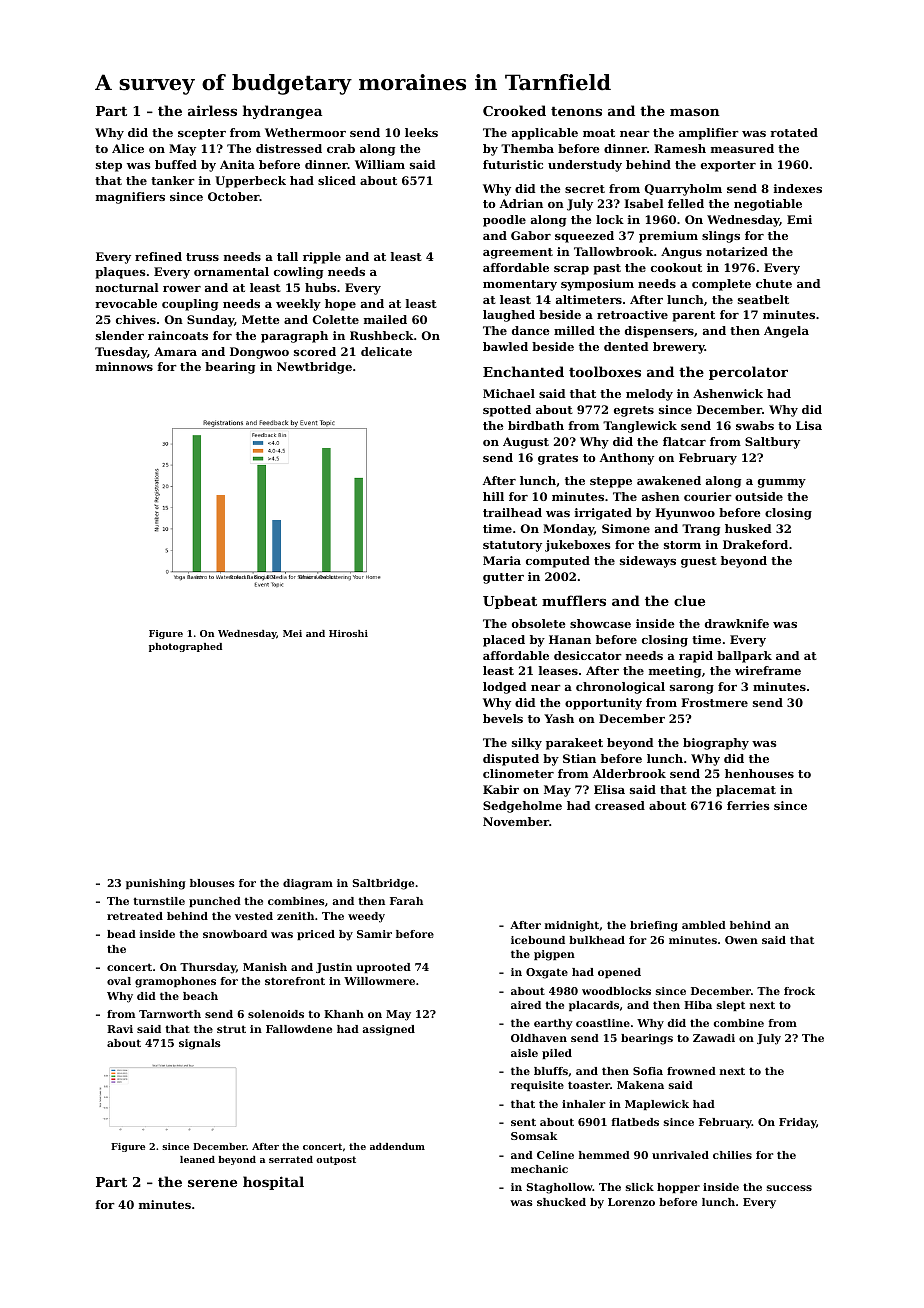 The image size is (924, 1308). Describe the element at coordinates (212, 1183) in the screenshot. I see `serene` at that location.
